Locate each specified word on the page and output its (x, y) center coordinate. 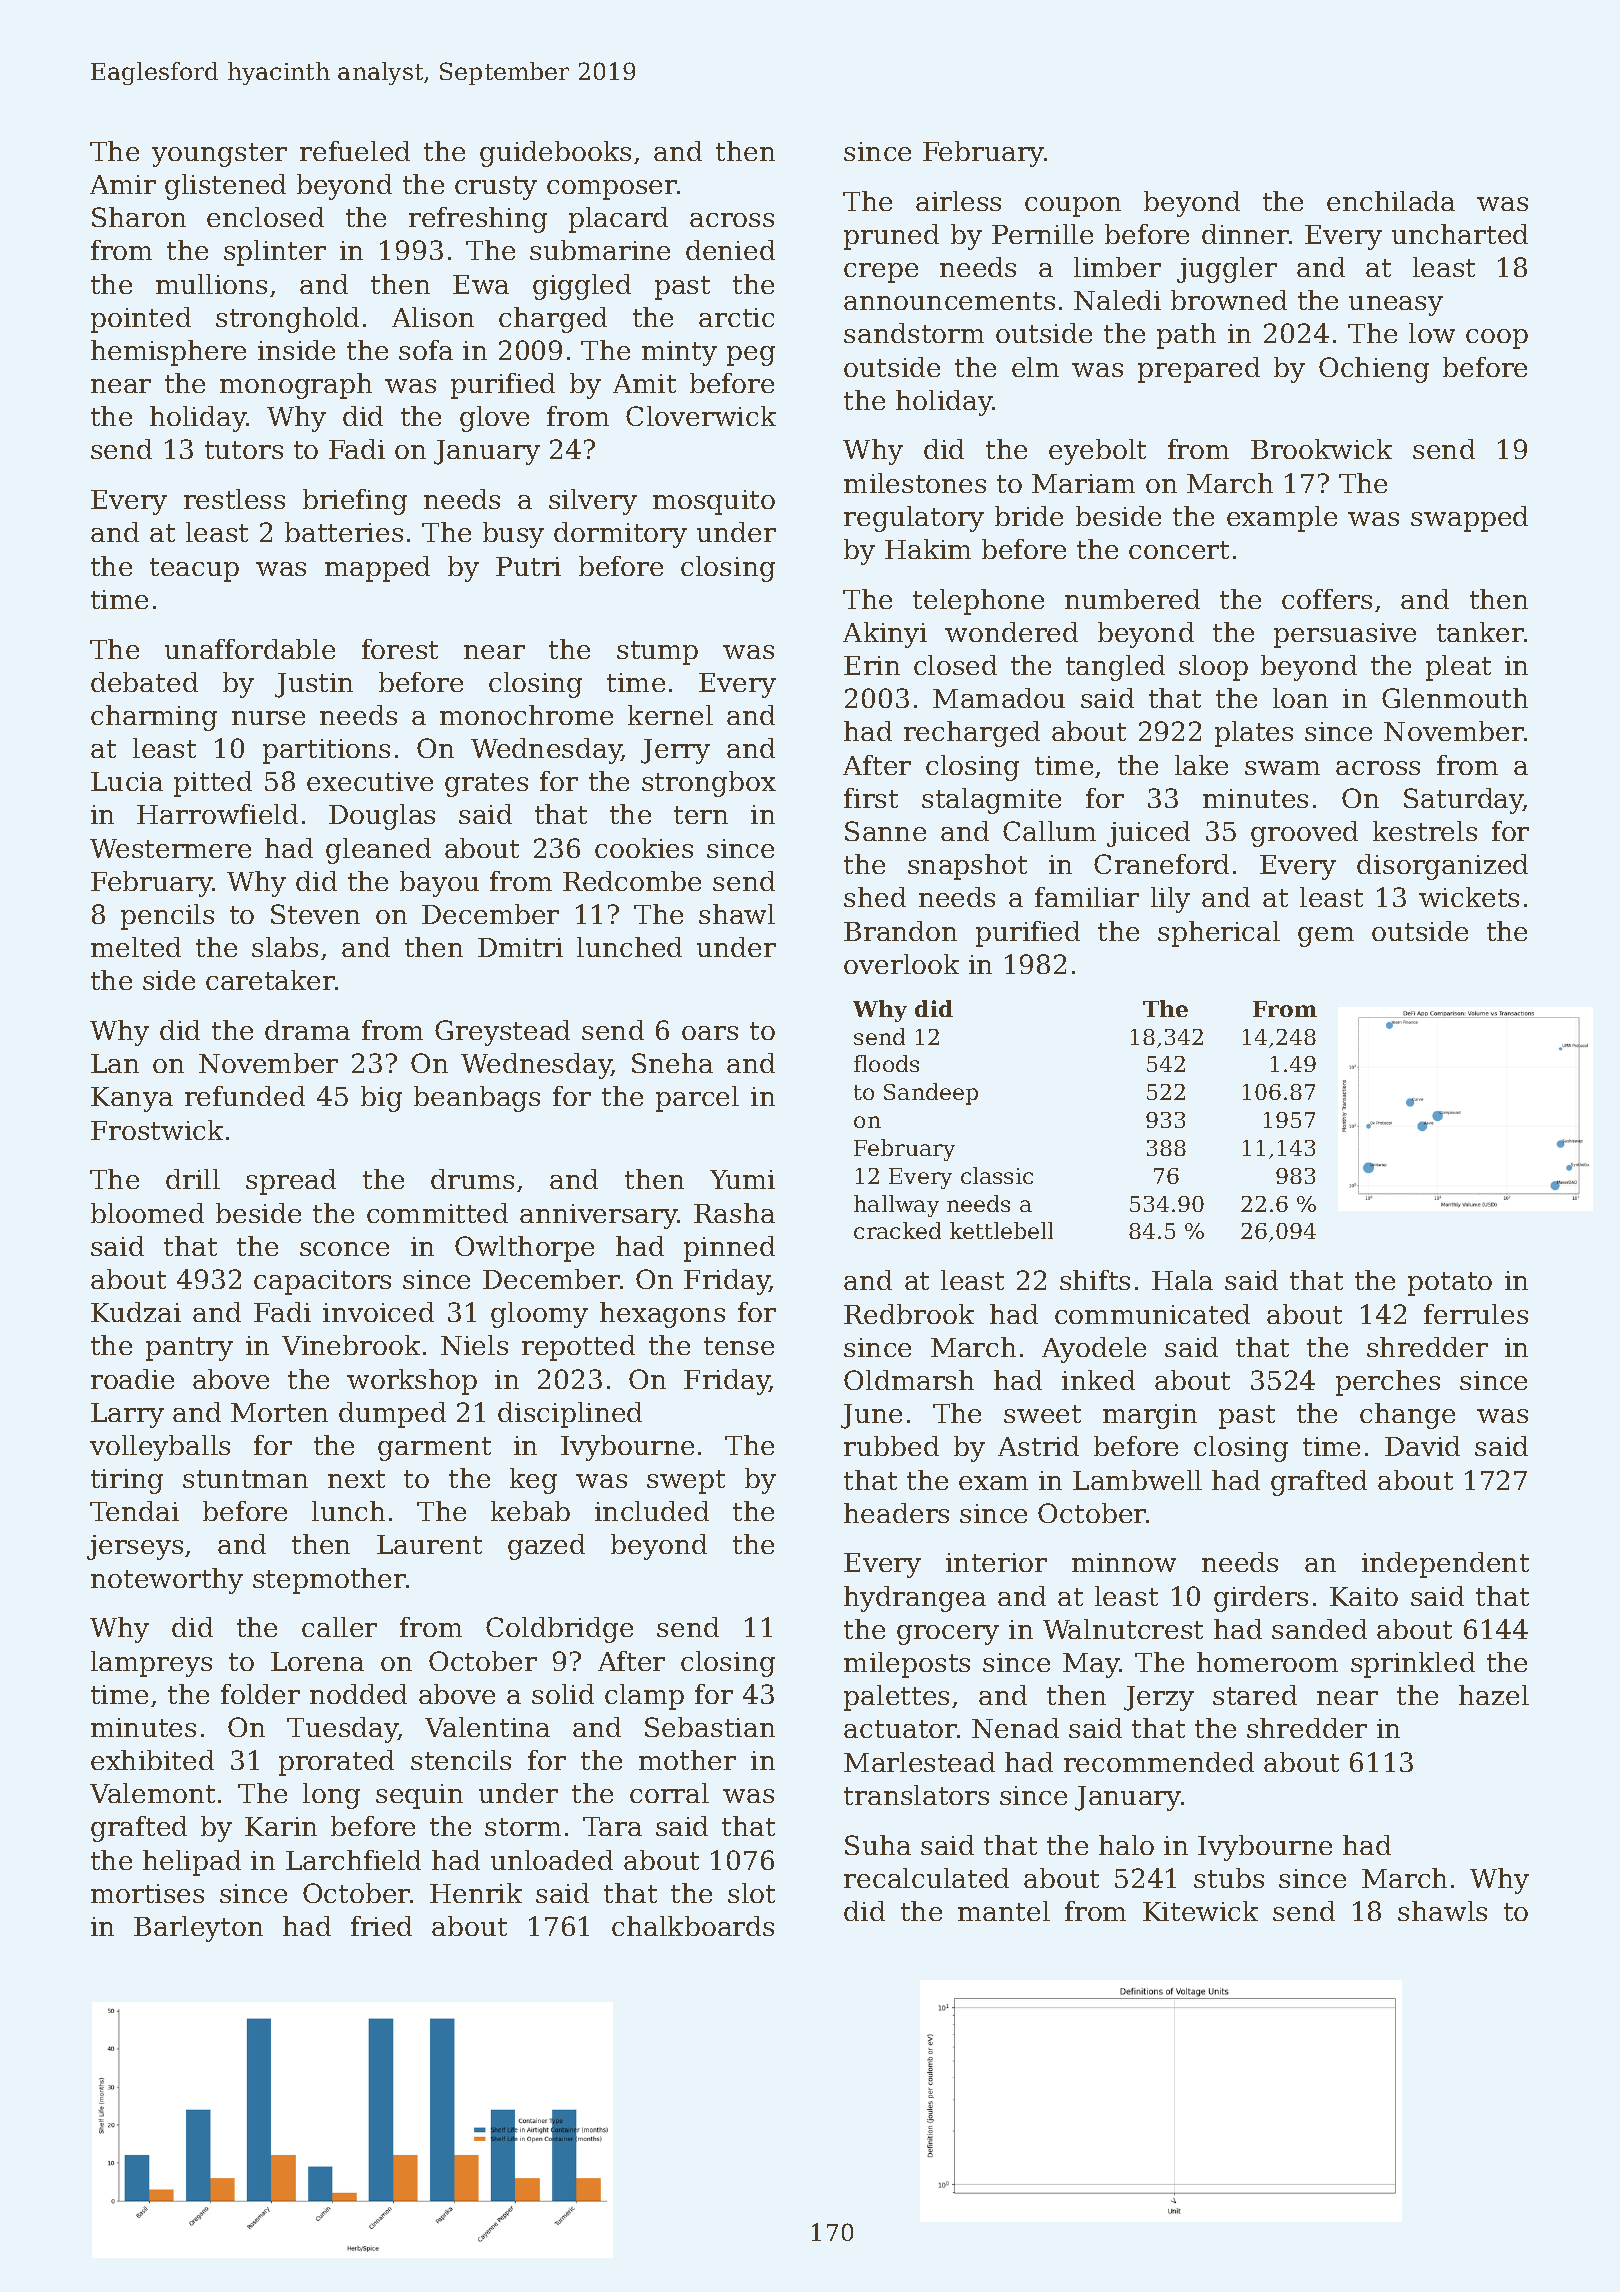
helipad (192, 1863)
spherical (1219, 934)
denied (730, 250)
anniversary (599, 1216)
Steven (315, 914)
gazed (546, 1547)
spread (291, 1182)
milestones (915, 483)
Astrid (1038, 1446)
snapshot (967, 867)
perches (1388, 1383)
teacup (194, 570)
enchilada (1391, 201)
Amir (123, 184)
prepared (1199, 370)
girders (1261, 1599)
